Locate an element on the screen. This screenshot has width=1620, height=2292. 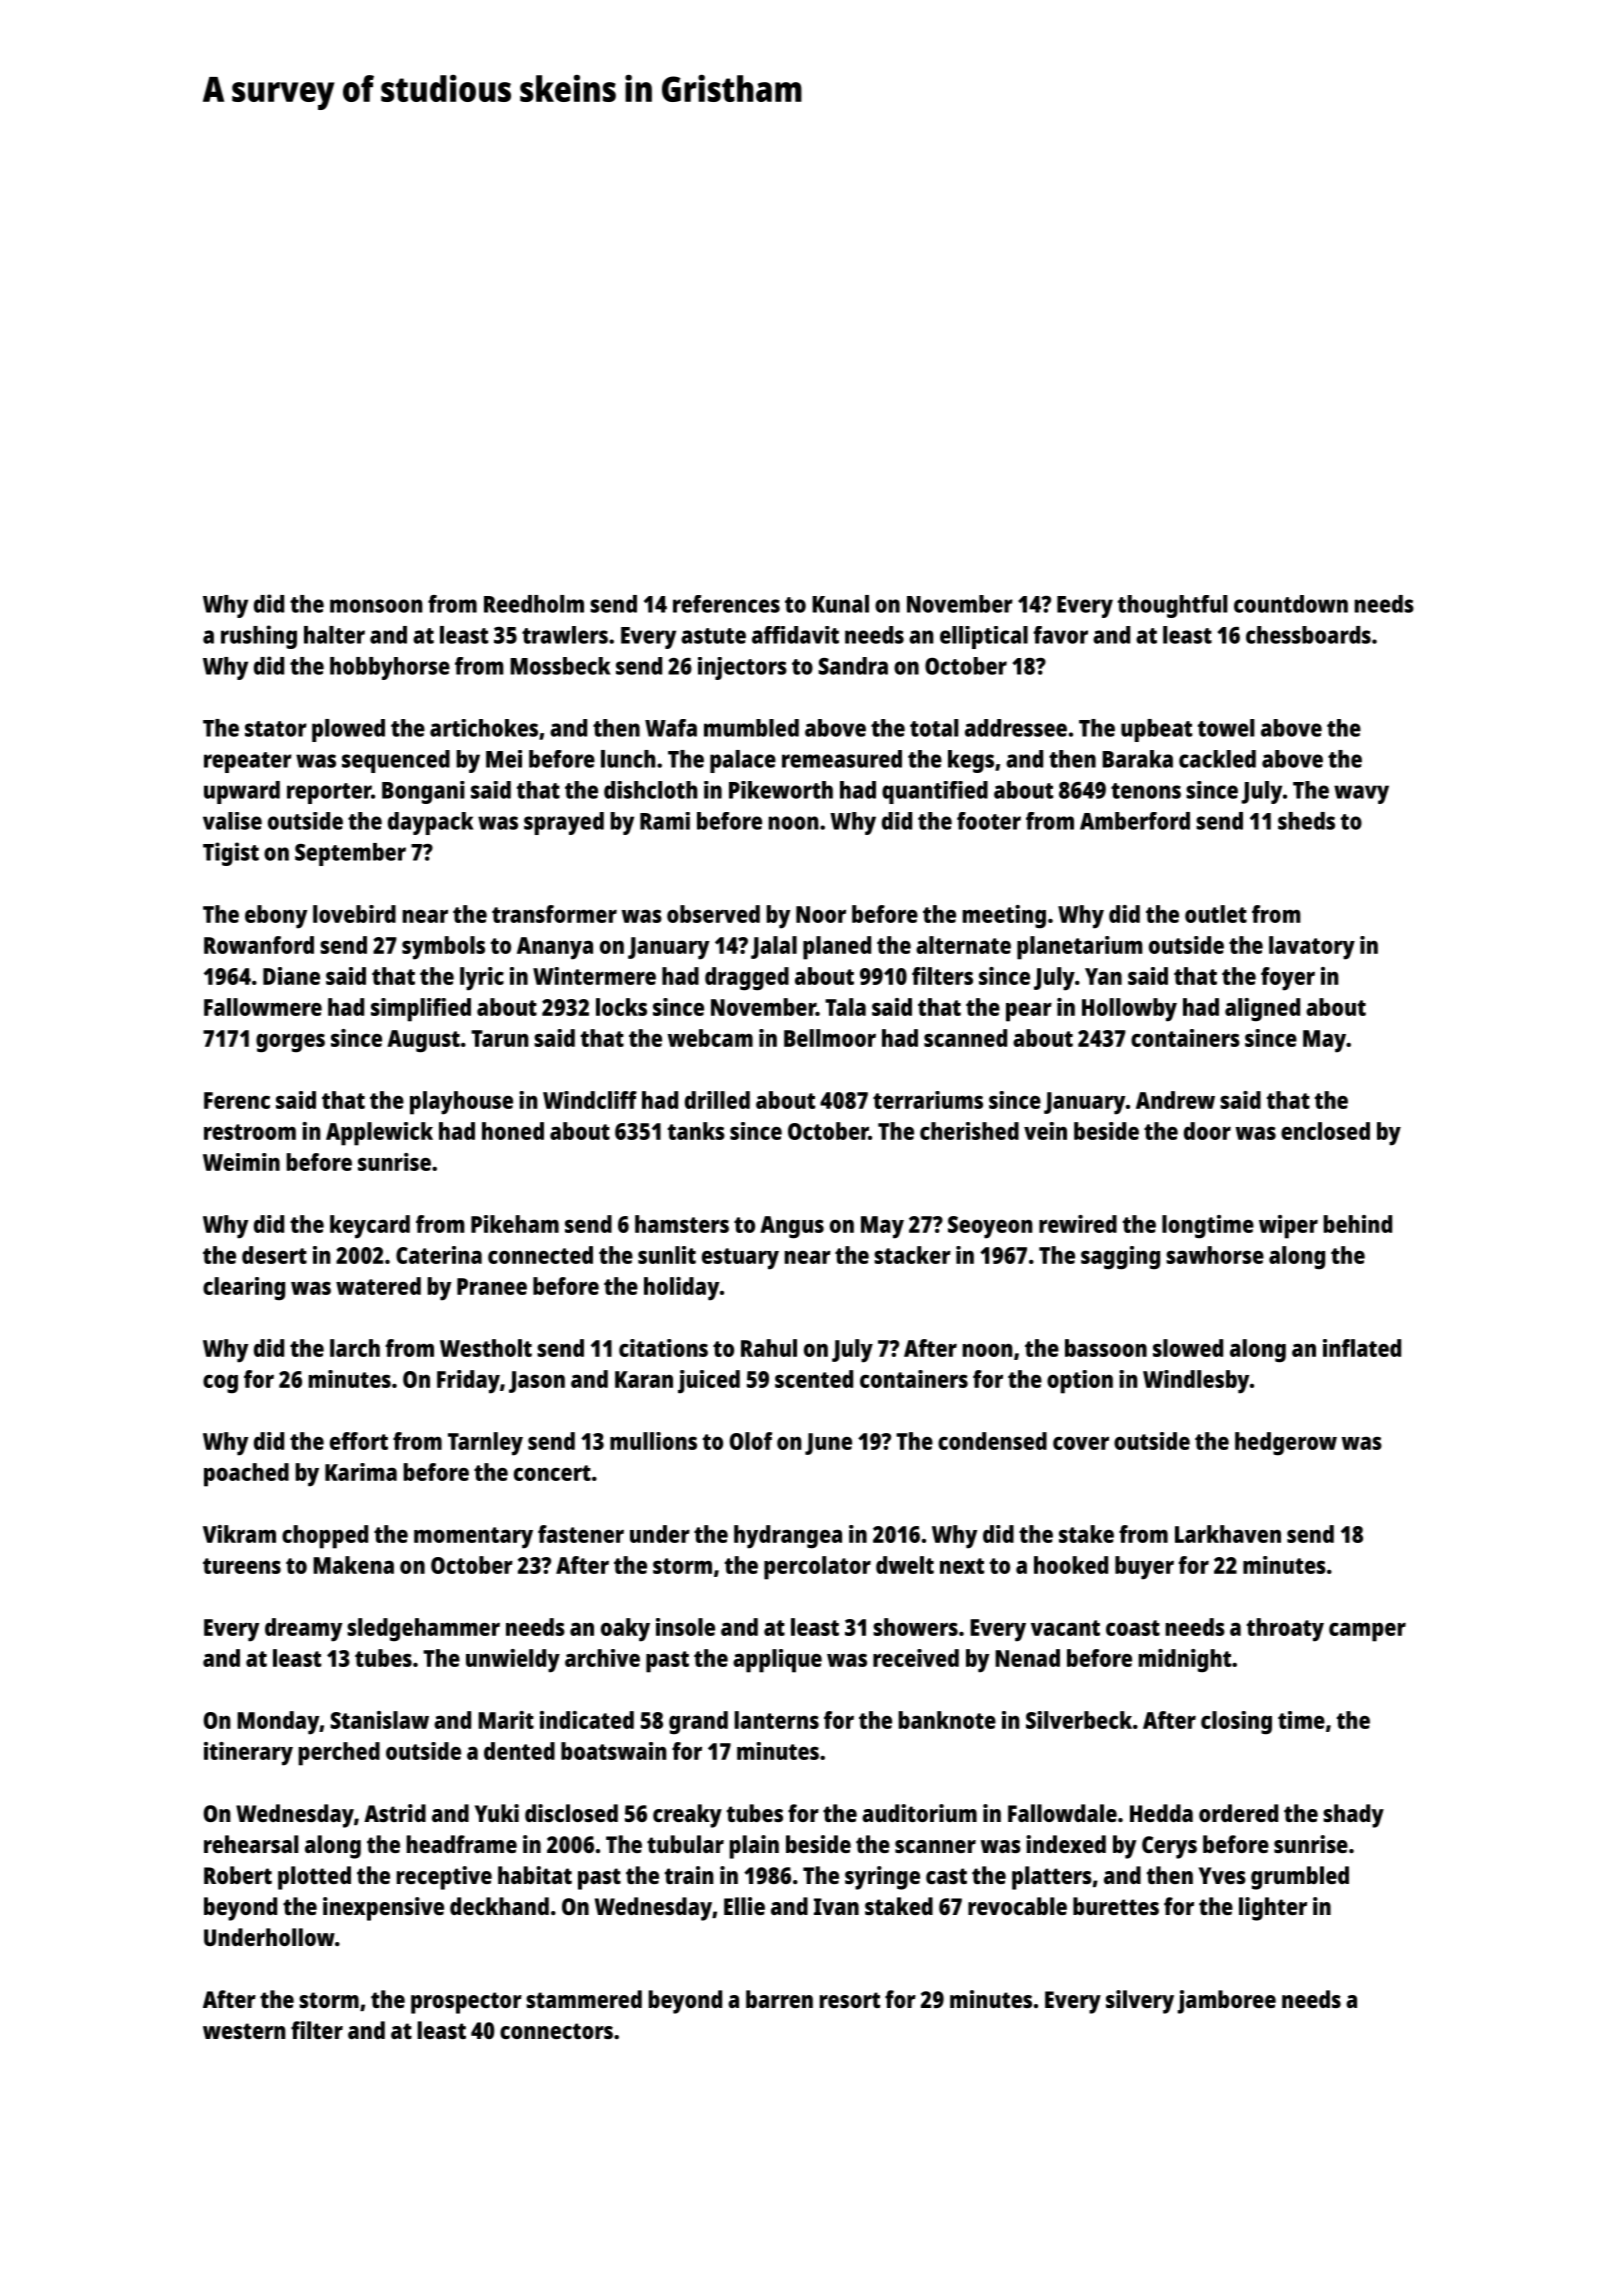
September is located at coordinates (350, 854).
